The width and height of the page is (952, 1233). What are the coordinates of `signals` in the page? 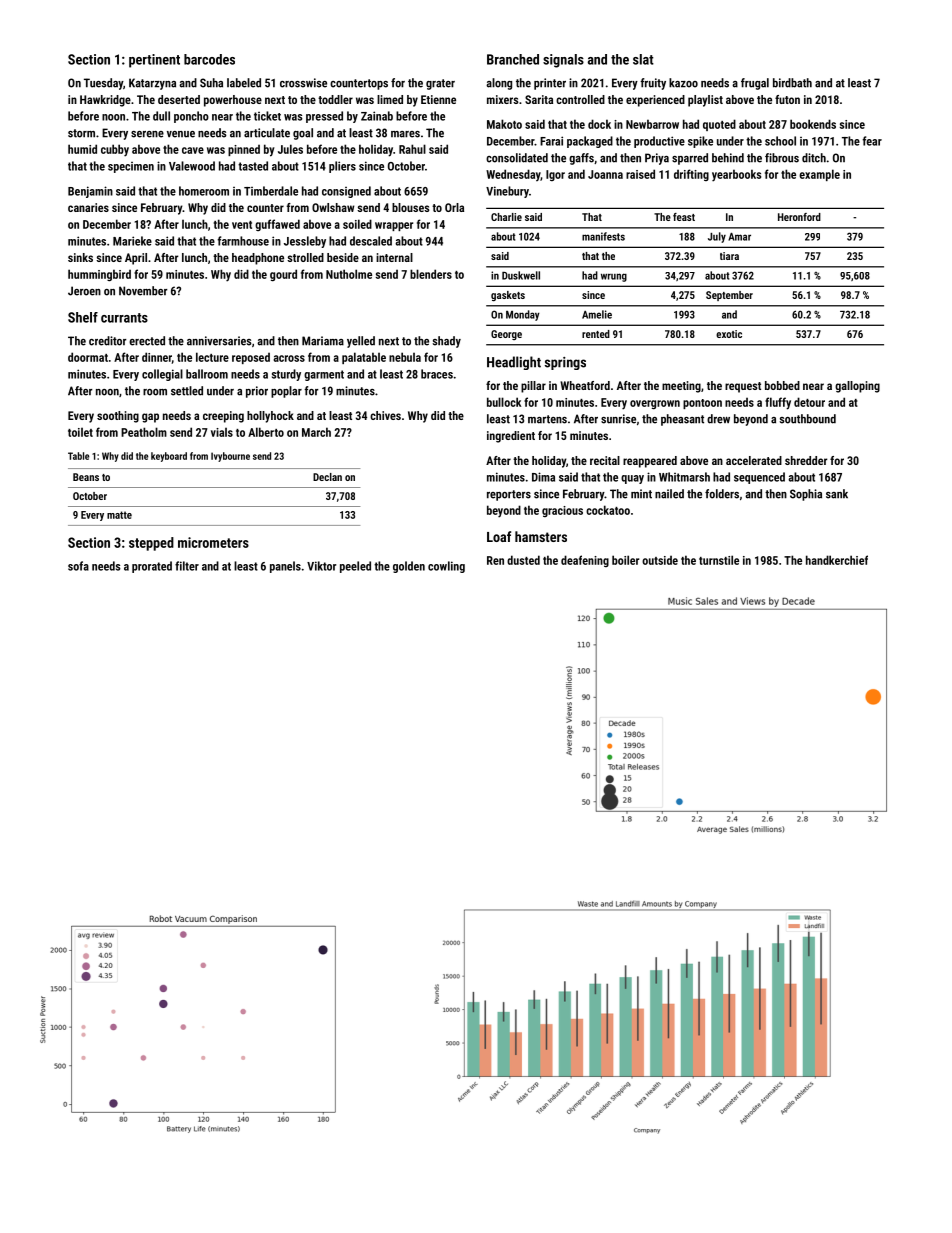 It's located at (563, 61).
